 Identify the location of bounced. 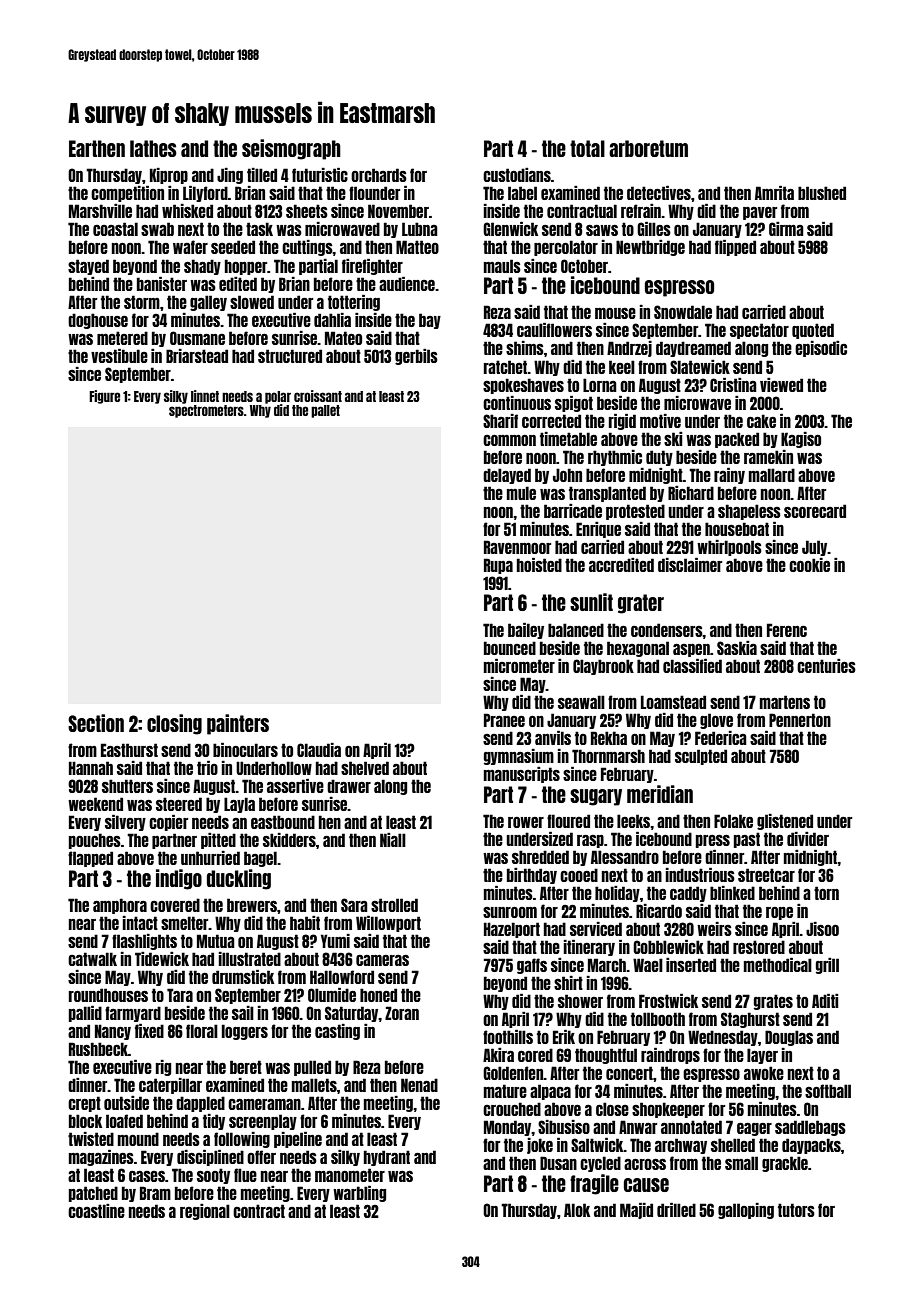
(510, 648).
